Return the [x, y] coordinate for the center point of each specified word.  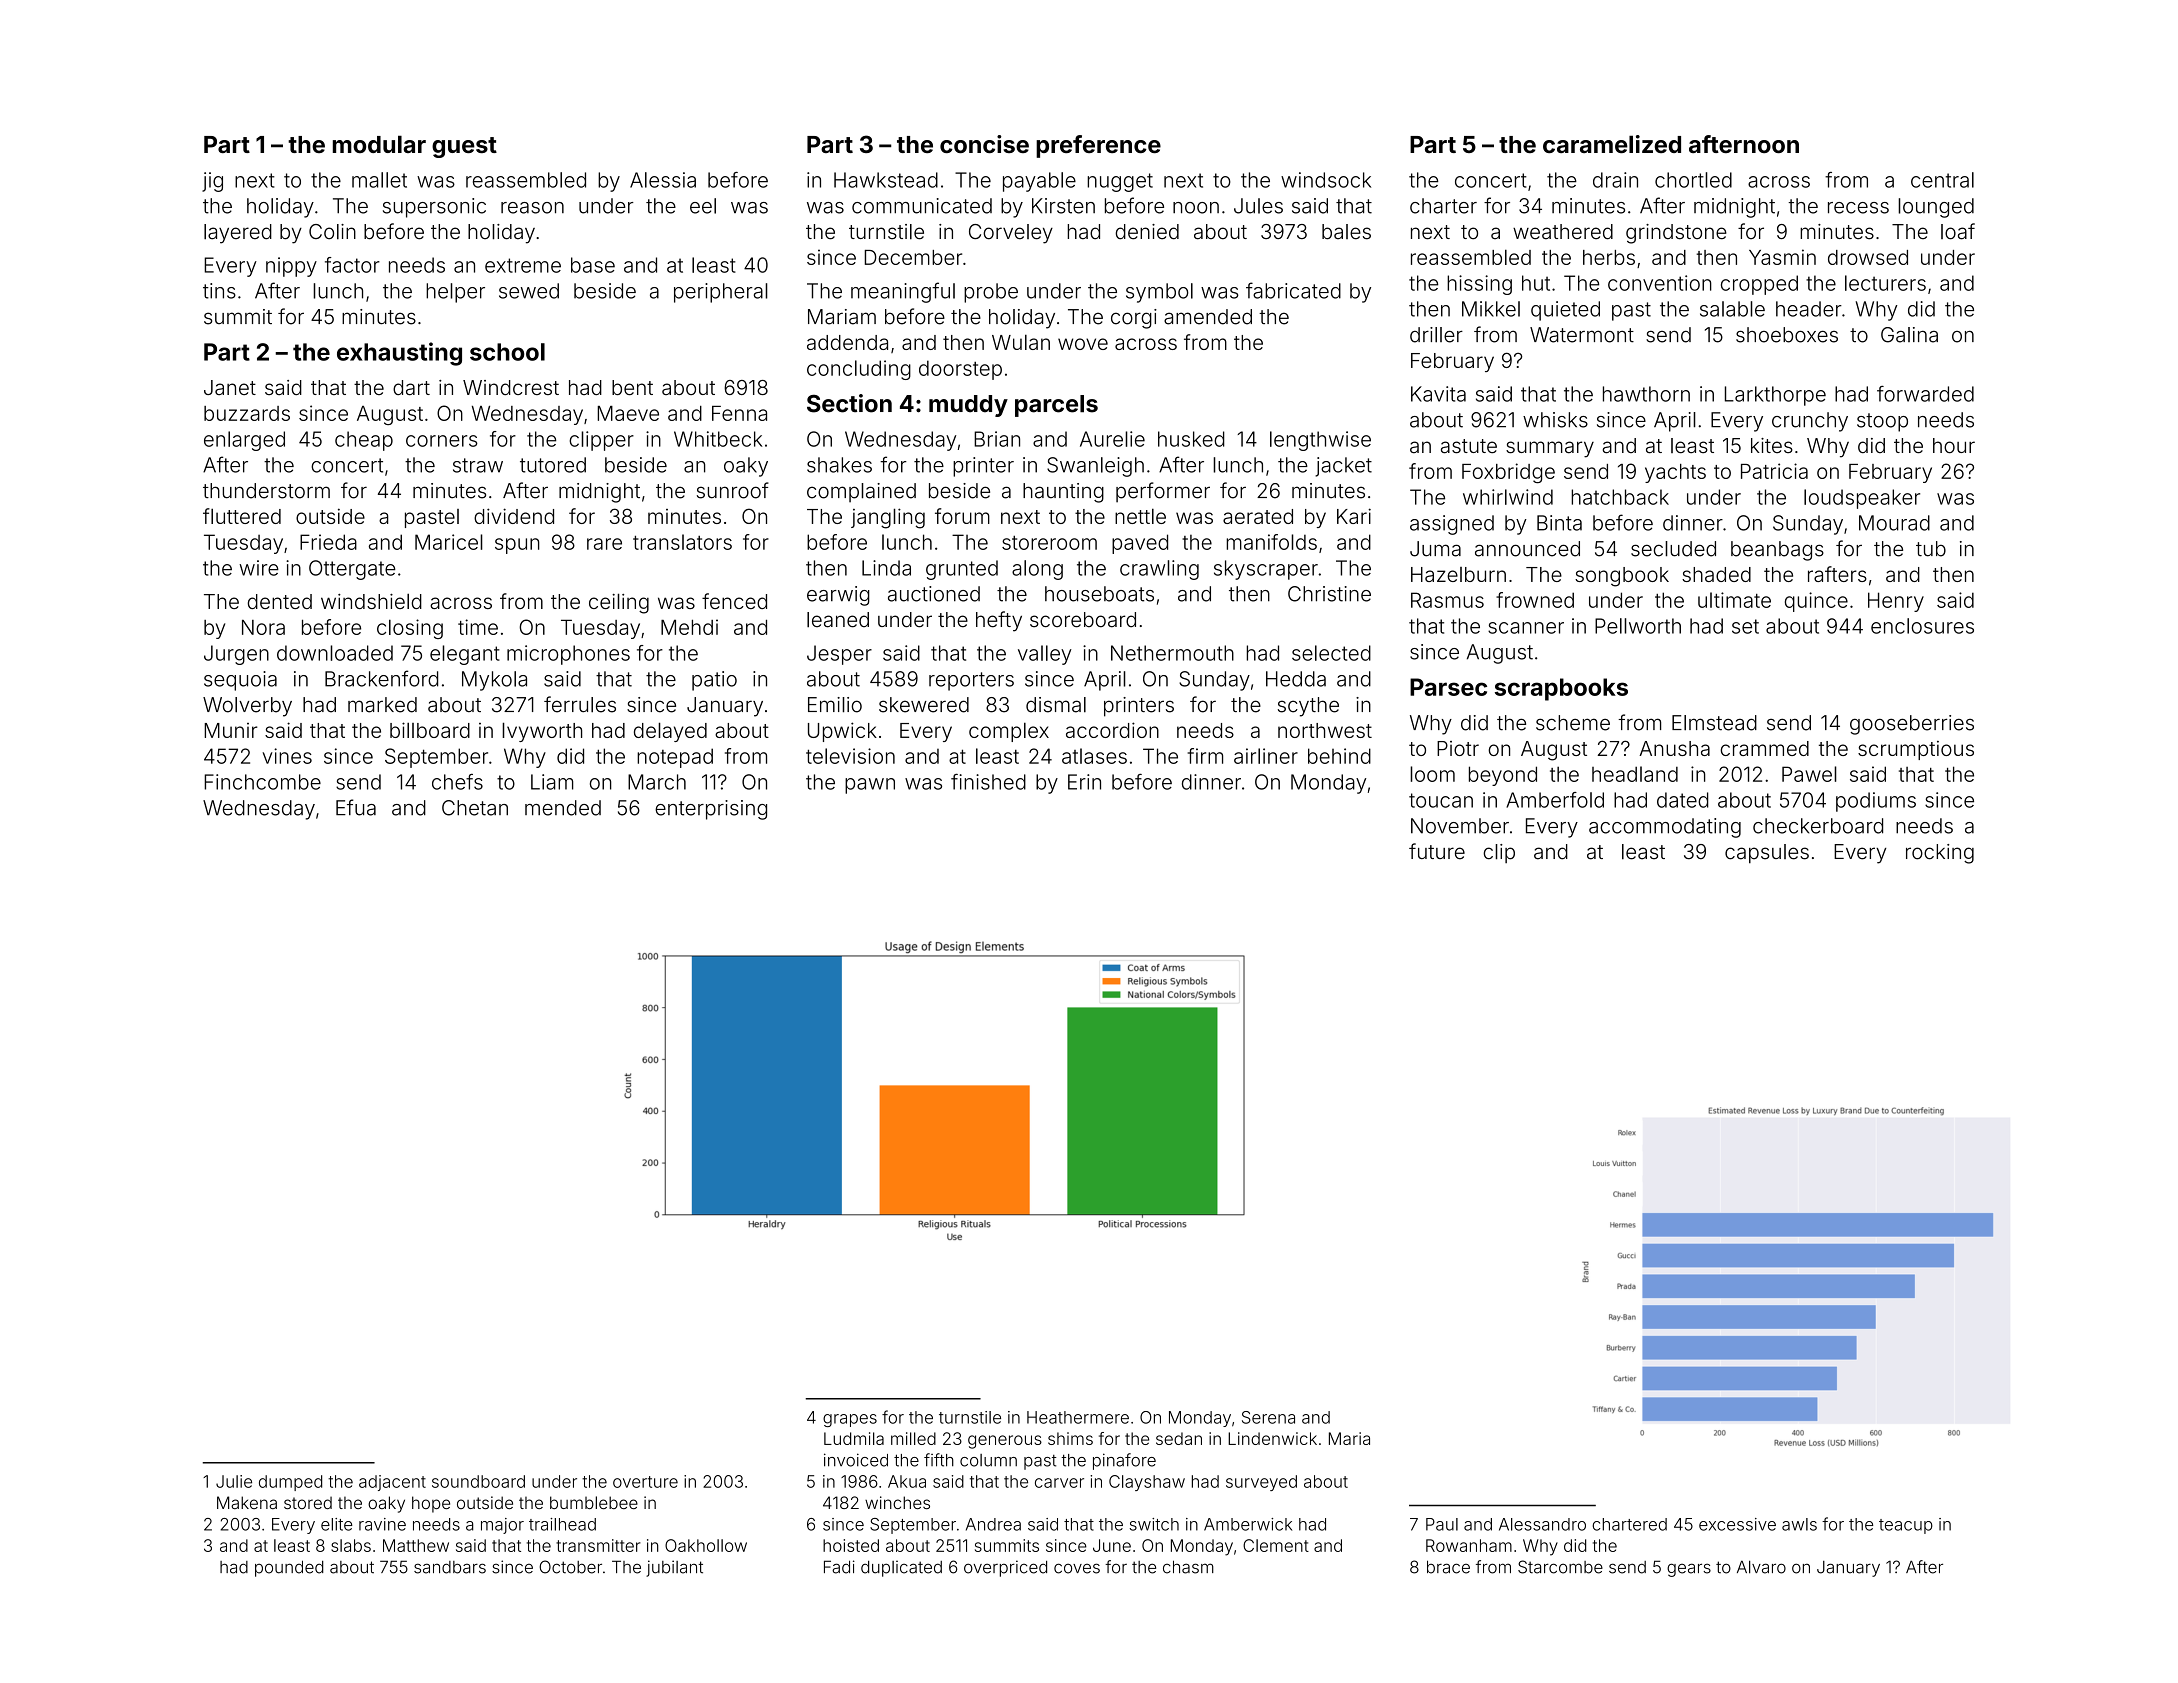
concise [984, 144]
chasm [1188, 1567]
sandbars [450, 1567]
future [1437, 851]
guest [464, 147]
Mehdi [689, 627]
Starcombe [1560, 1567]
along [1037, 570]
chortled [1693, 180]
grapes [850, 1420]
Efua [356, 807]
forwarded [1925, 394]
